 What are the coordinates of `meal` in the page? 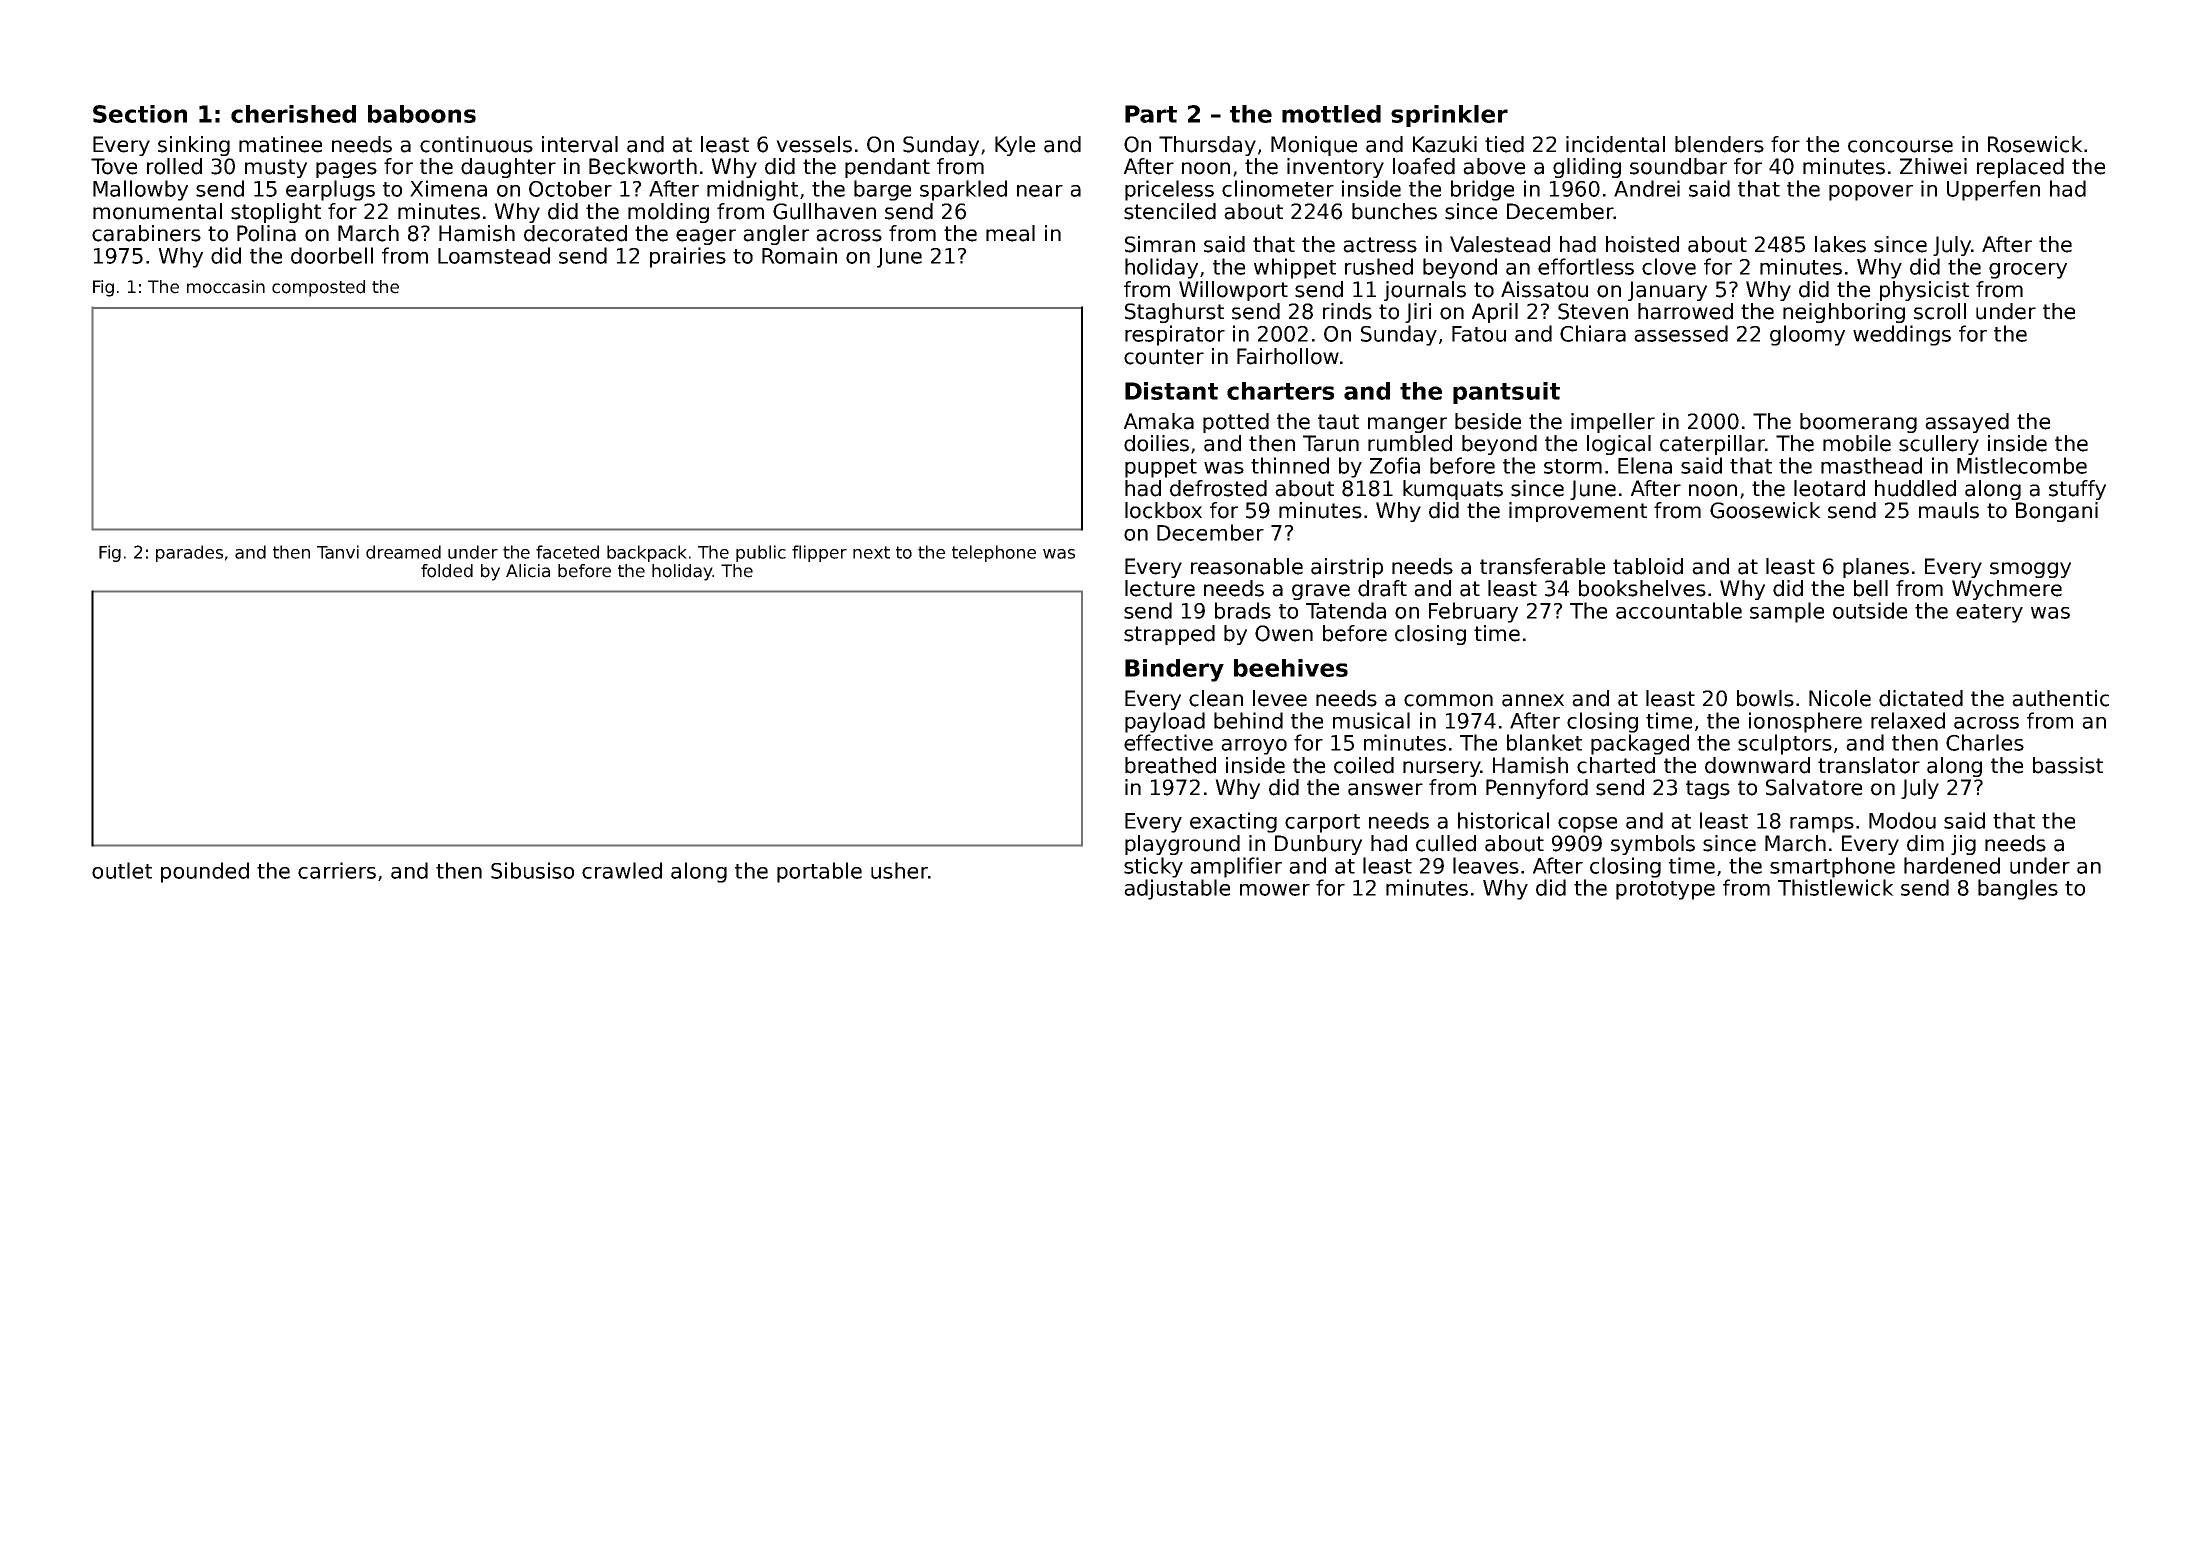 It's located at (1010, 233).
